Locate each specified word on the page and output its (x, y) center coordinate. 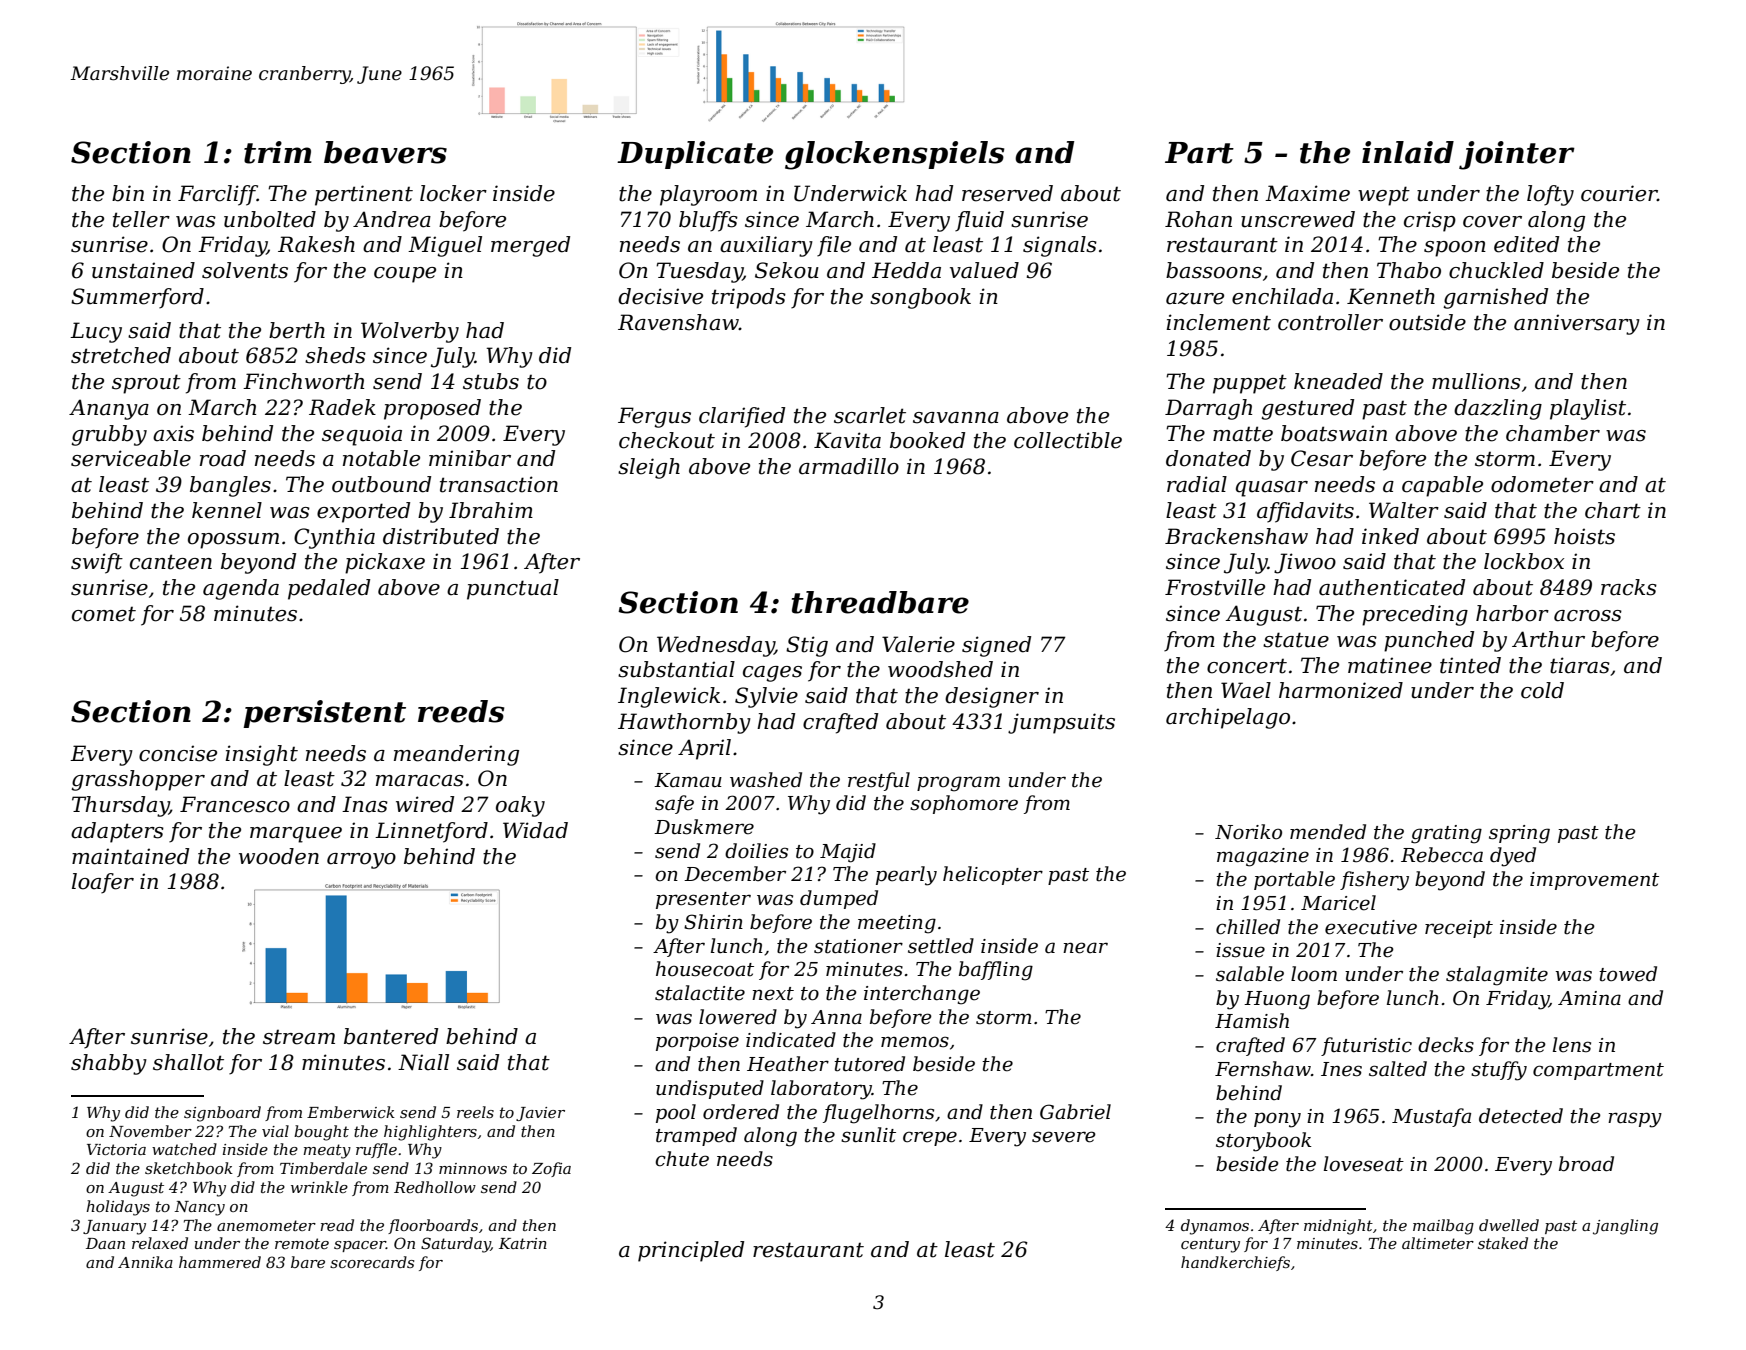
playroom (708, 195)
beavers (385, 152)
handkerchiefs (1235, 1263)
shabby (109, 1064)
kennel (227, 510)
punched (1429, 641)
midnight (1338, 1227)
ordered (741, 1112)
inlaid (1408, 152)
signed (996, 646)
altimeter (1438, 1243)
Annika (145, 1262)
